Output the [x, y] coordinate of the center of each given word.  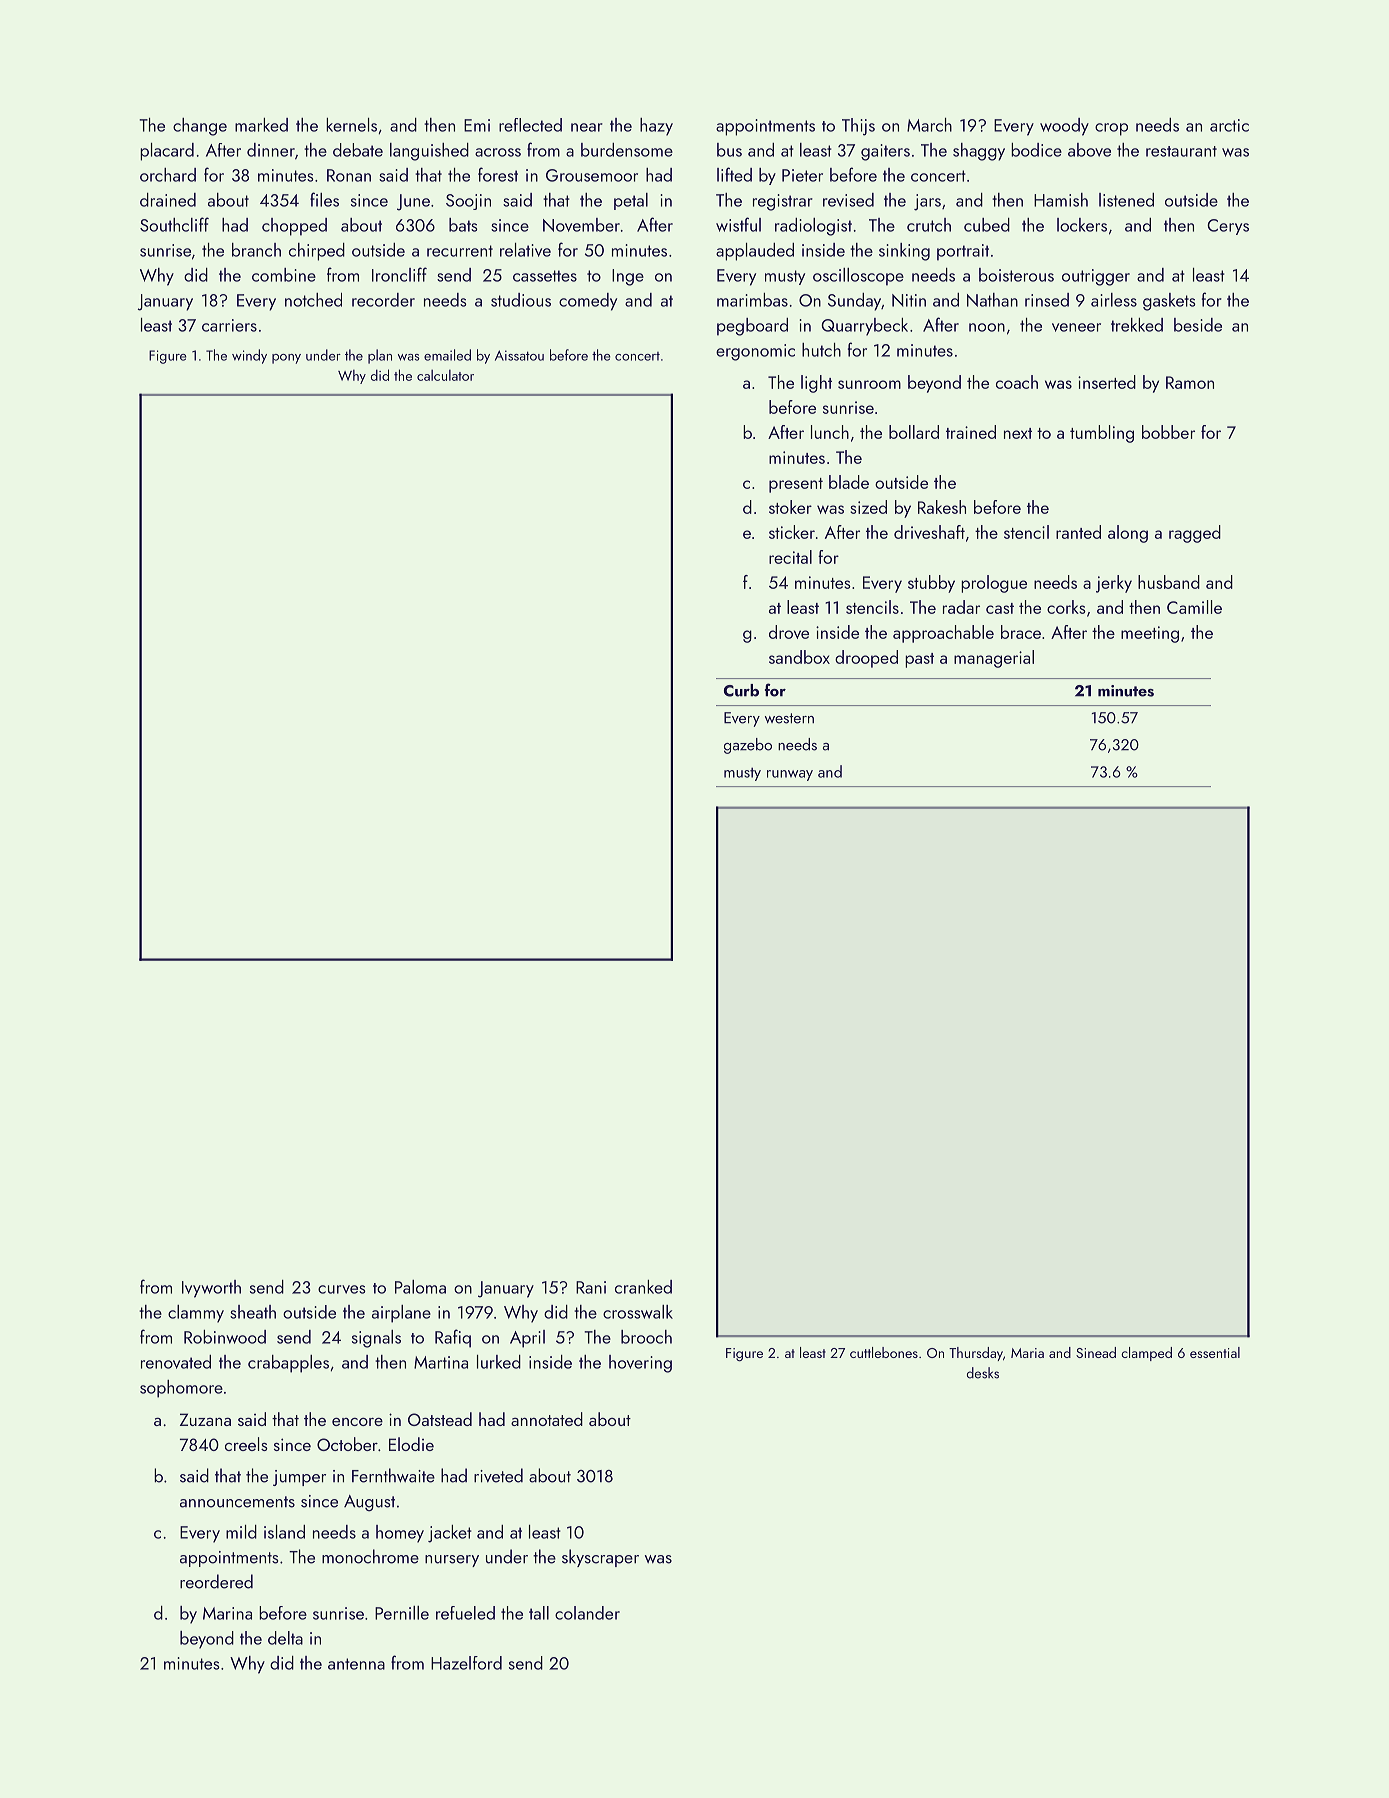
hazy [656, 127]
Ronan [349, 175]
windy [249, 356]
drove [789, 632]
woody [1064, 127]
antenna [356, 1664]
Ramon [1190, 382]
